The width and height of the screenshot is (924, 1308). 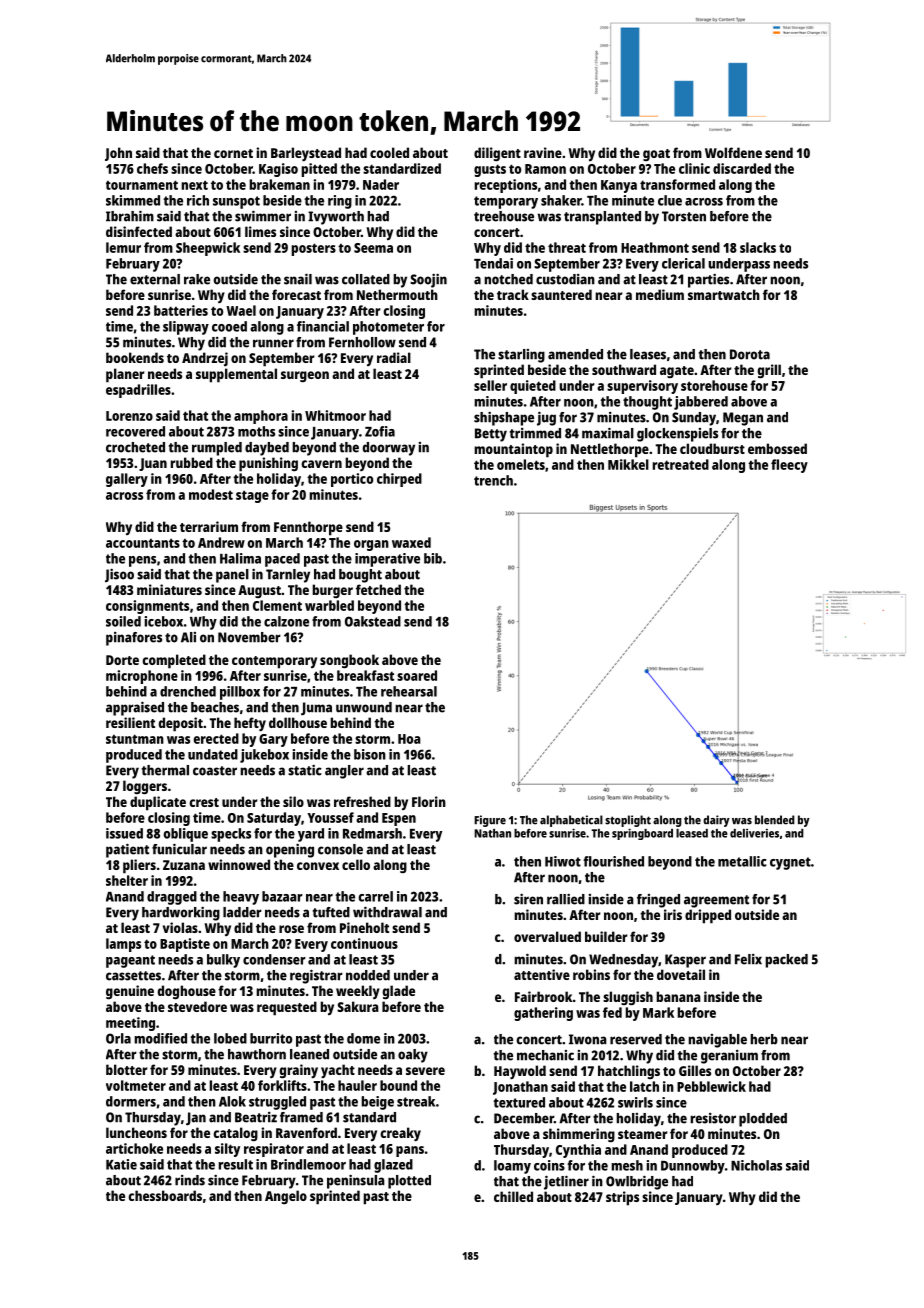 I want to click on patient, so click(x=127, y=850).
